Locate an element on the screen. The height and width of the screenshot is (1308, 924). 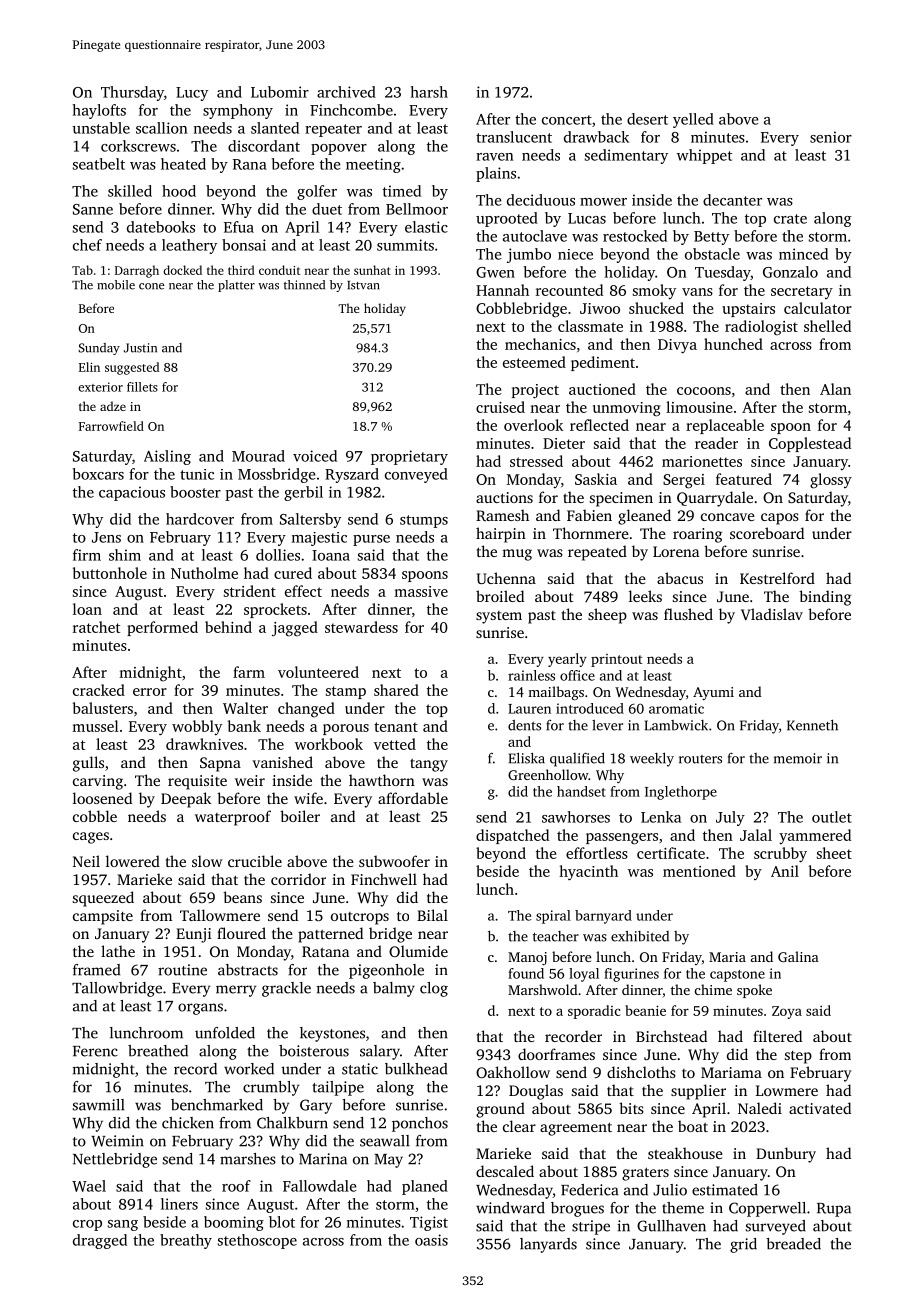
cocoons is located at coordinates (704, 391).
